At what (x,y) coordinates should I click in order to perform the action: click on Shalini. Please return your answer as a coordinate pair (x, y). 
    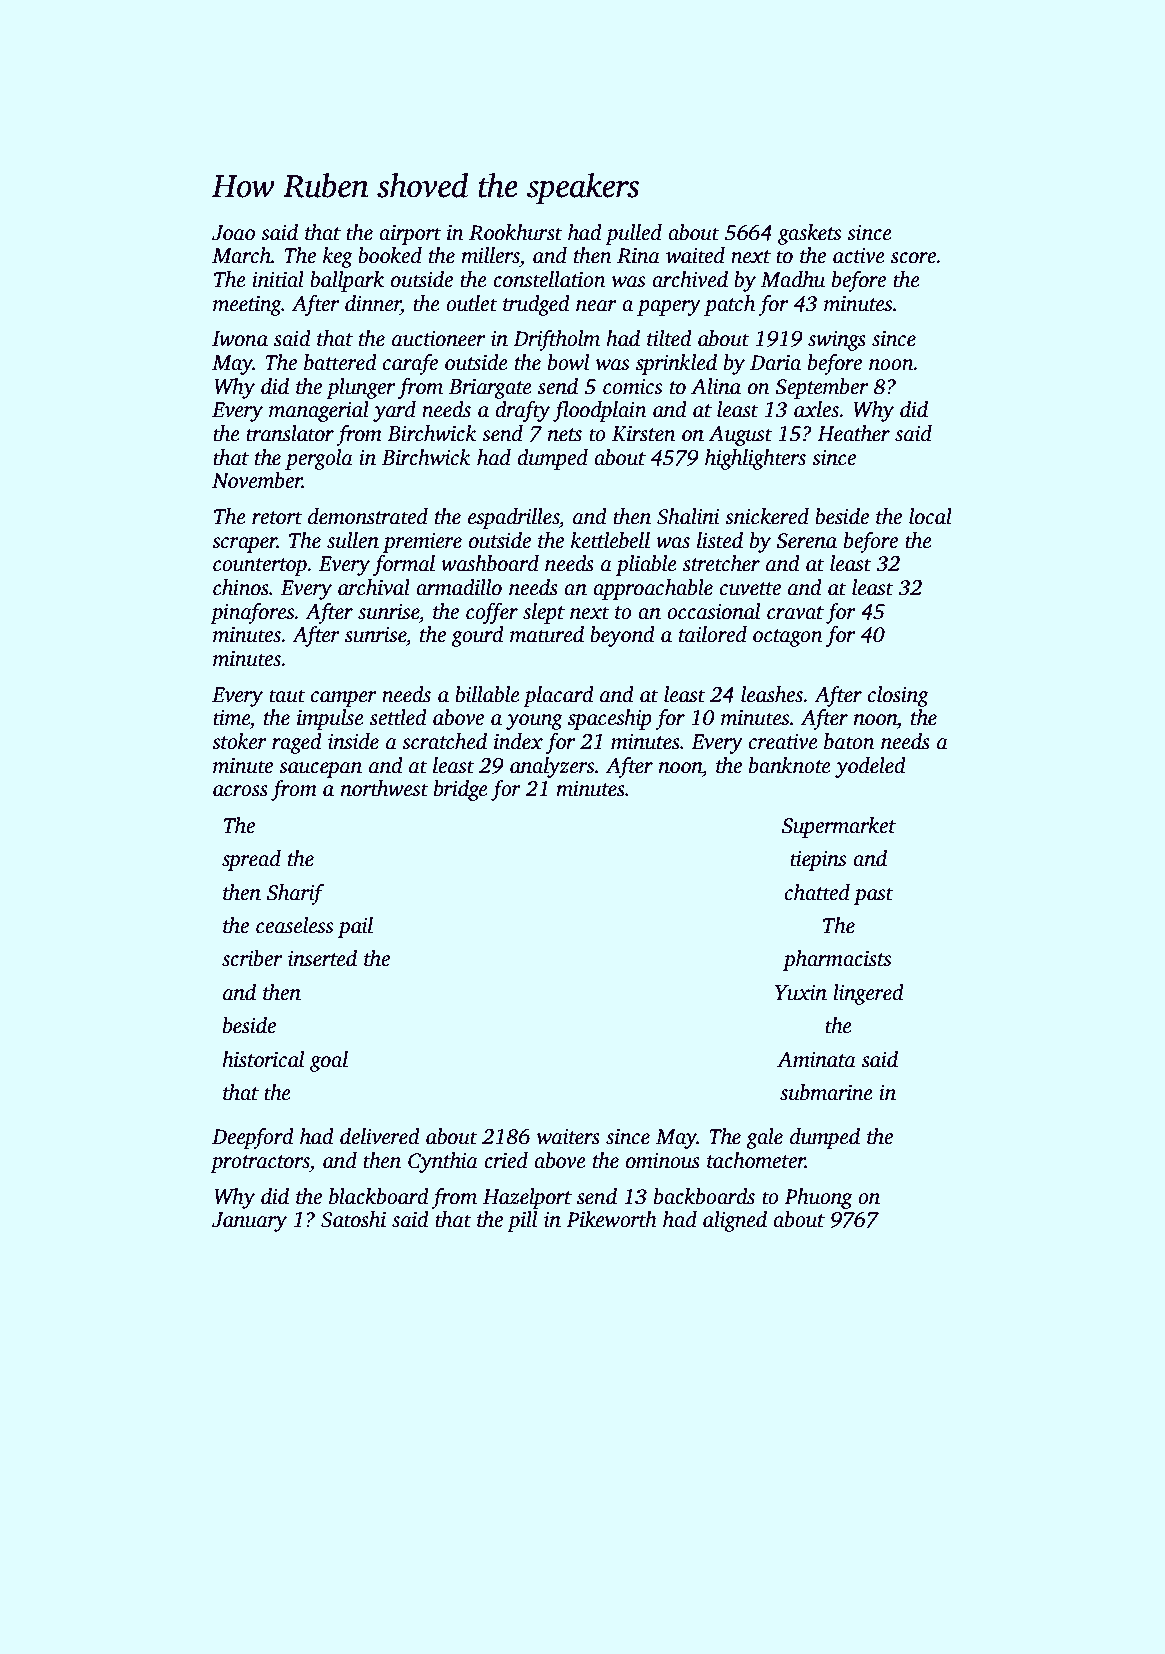
    Looking at the image, I should click on (688, 516).
